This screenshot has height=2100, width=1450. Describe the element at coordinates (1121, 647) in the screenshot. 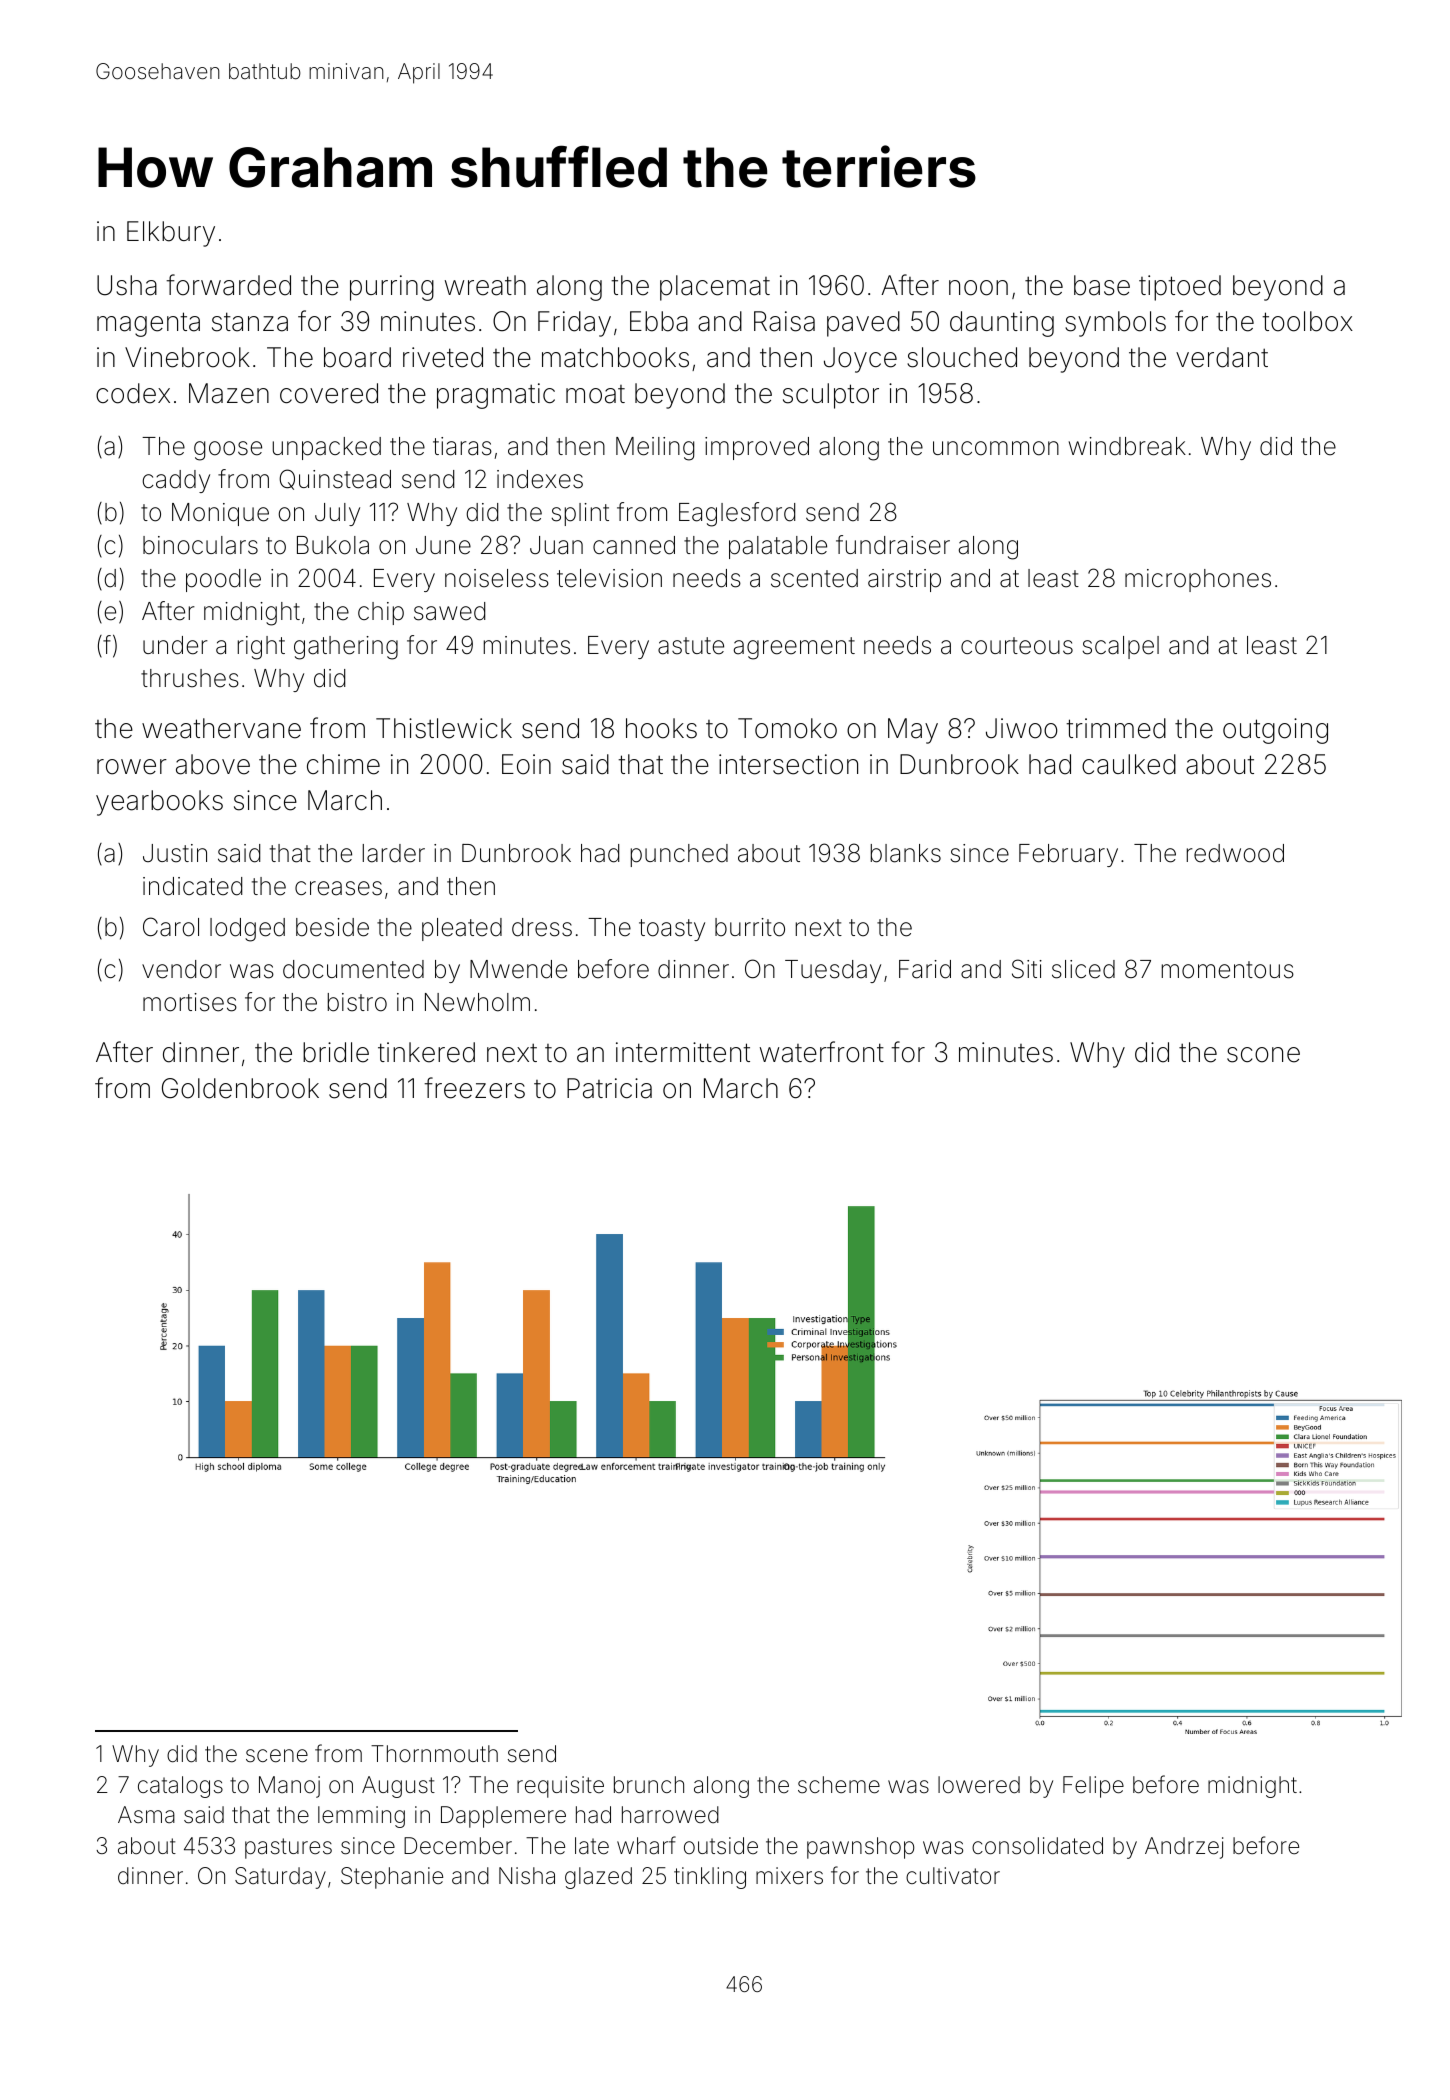

I see `scalpel` at that location.
